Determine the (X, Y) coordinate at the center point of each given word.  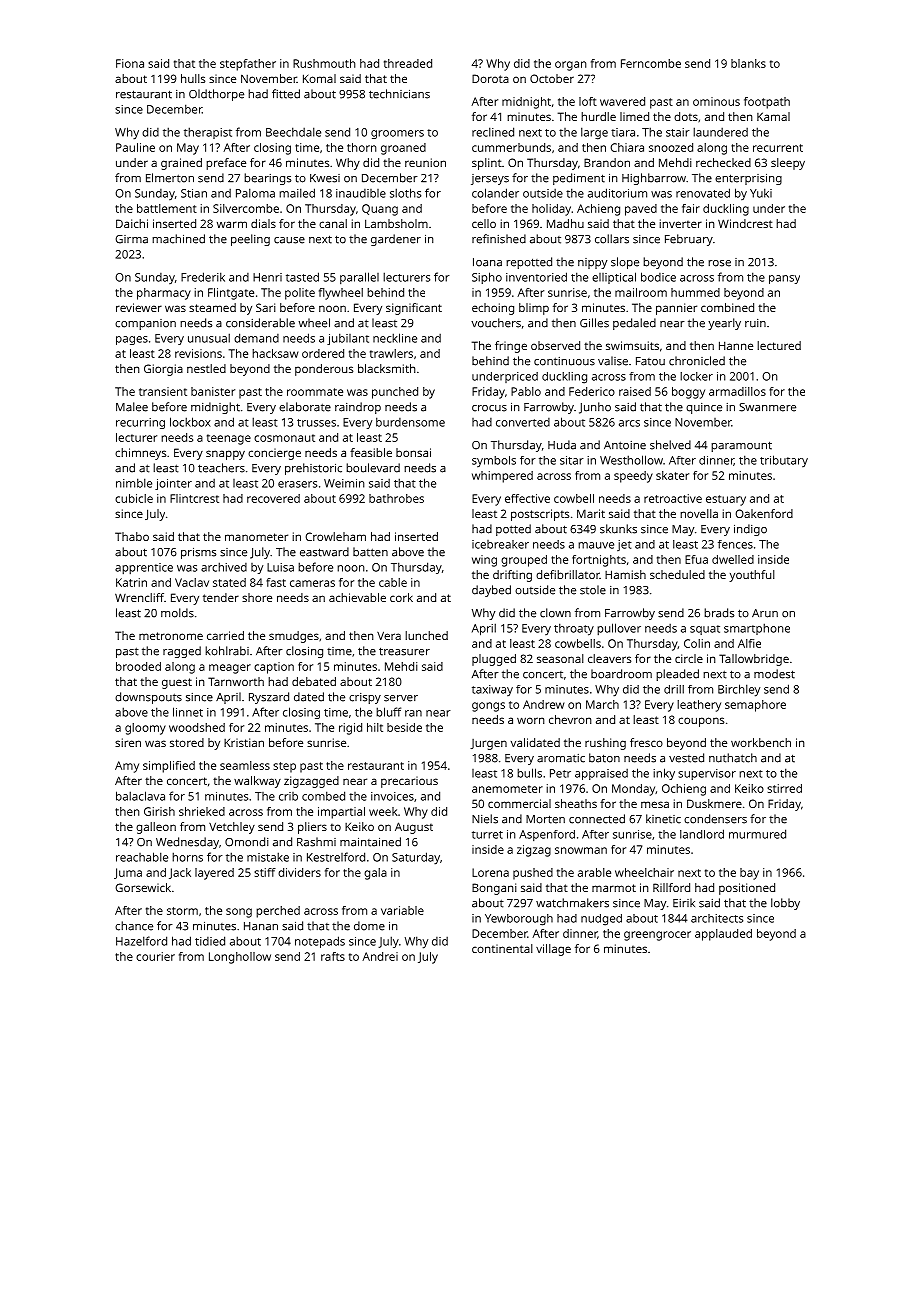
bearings (267, 179)
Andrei (380, 956)
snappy (225, 455)
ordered (323, 353)
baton (604, 758)
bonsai (413, 452)
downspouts (148, 698)
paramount (741, 446)
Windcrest (745, 223)
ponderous (324, 370)
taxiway (492, 690)
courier (155, 956)
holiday (551, 210)
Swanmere (767, 407)
